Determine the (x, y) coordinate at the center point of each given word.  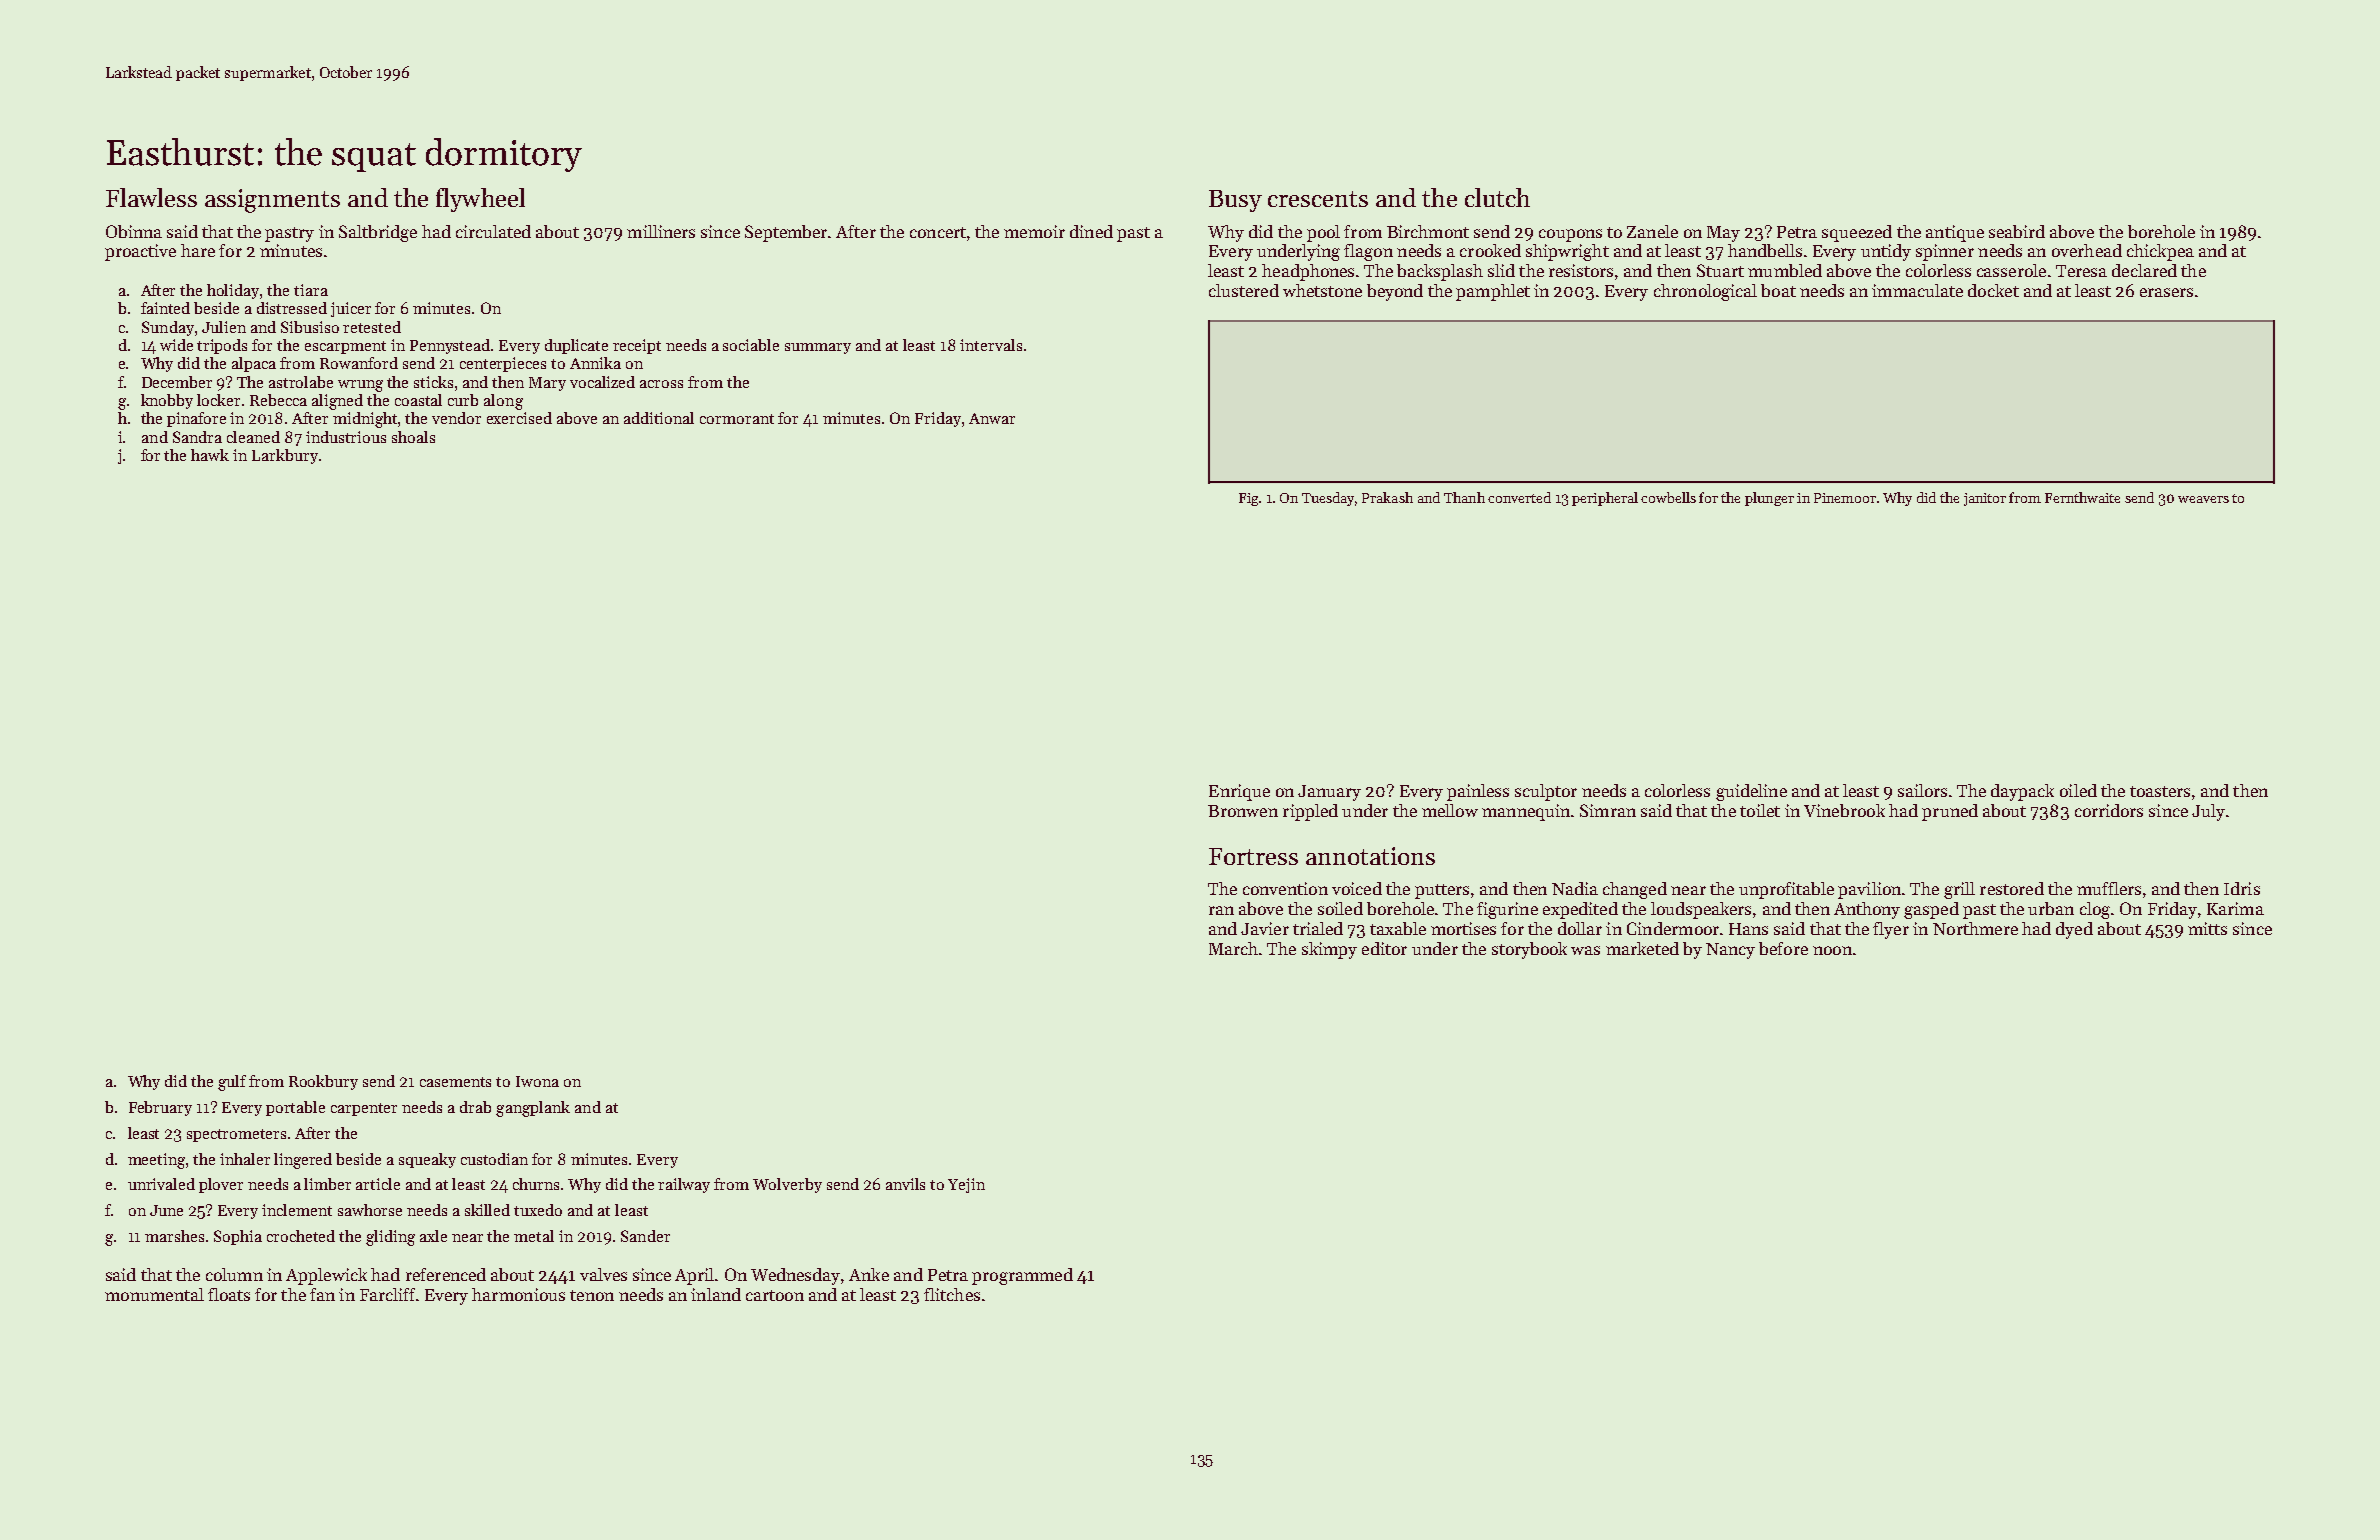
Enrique (1239, 792)
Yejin (966, 1185)
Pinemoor (1845, 498)
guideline (1751, 792)
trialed (1318, 928)
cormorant (737, 419)
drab (475, 1107)
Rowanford (359, 363)
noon (1832, 950)
